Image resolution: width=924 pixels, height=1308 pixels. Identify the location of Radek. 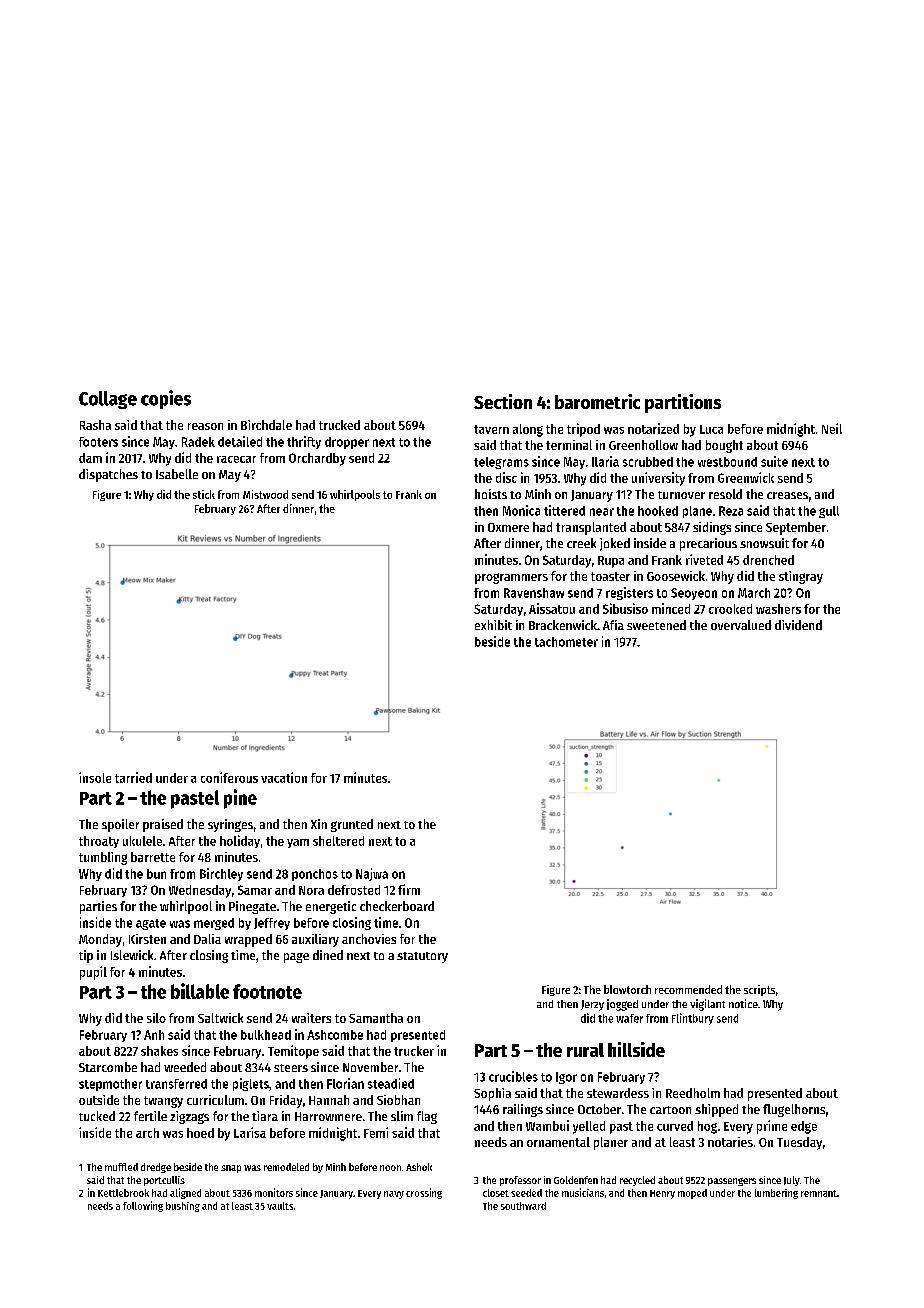
(198, 442).
